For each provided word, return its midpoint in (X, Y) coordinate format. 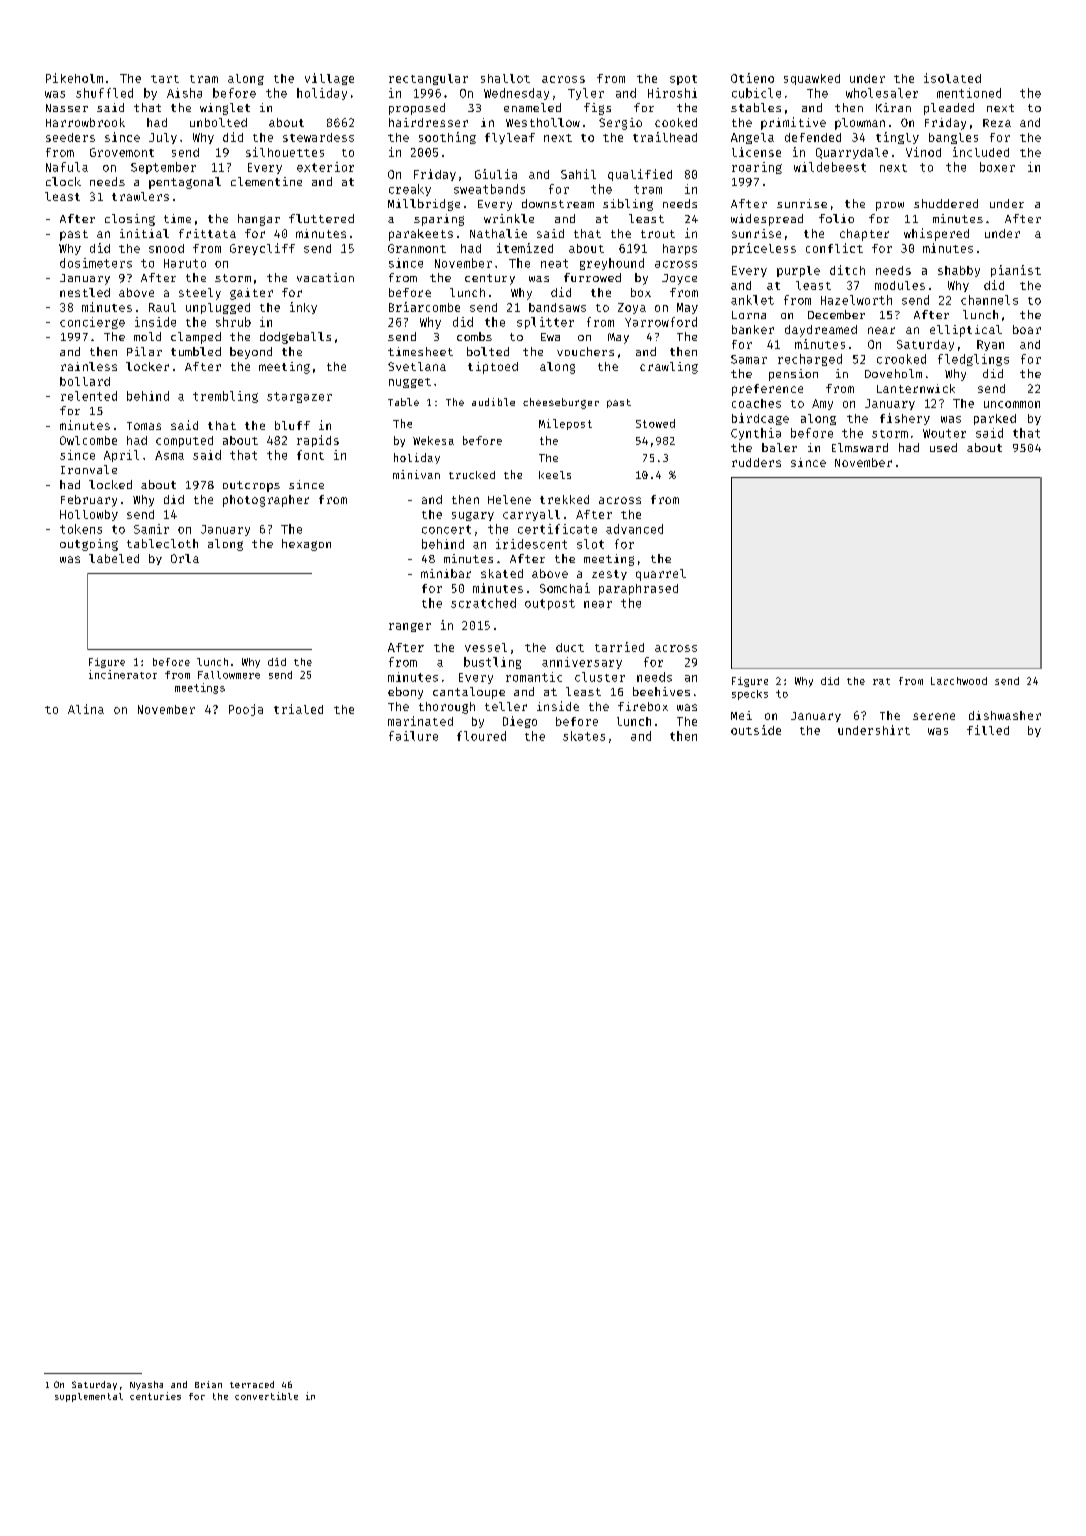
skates (584, 736)
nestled (85, 292)
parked (995, 419)
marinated (420, 721)
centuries (155, 1396)
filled (988, 730)
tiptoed (493, 368)
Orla (185, 558)
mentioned (969, 93)
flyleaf (510, 138)
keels (555, 475)
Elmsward (860, 447)
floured (481, 736)
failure (413, 736)
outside (756, 730)
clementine (266, 181)
